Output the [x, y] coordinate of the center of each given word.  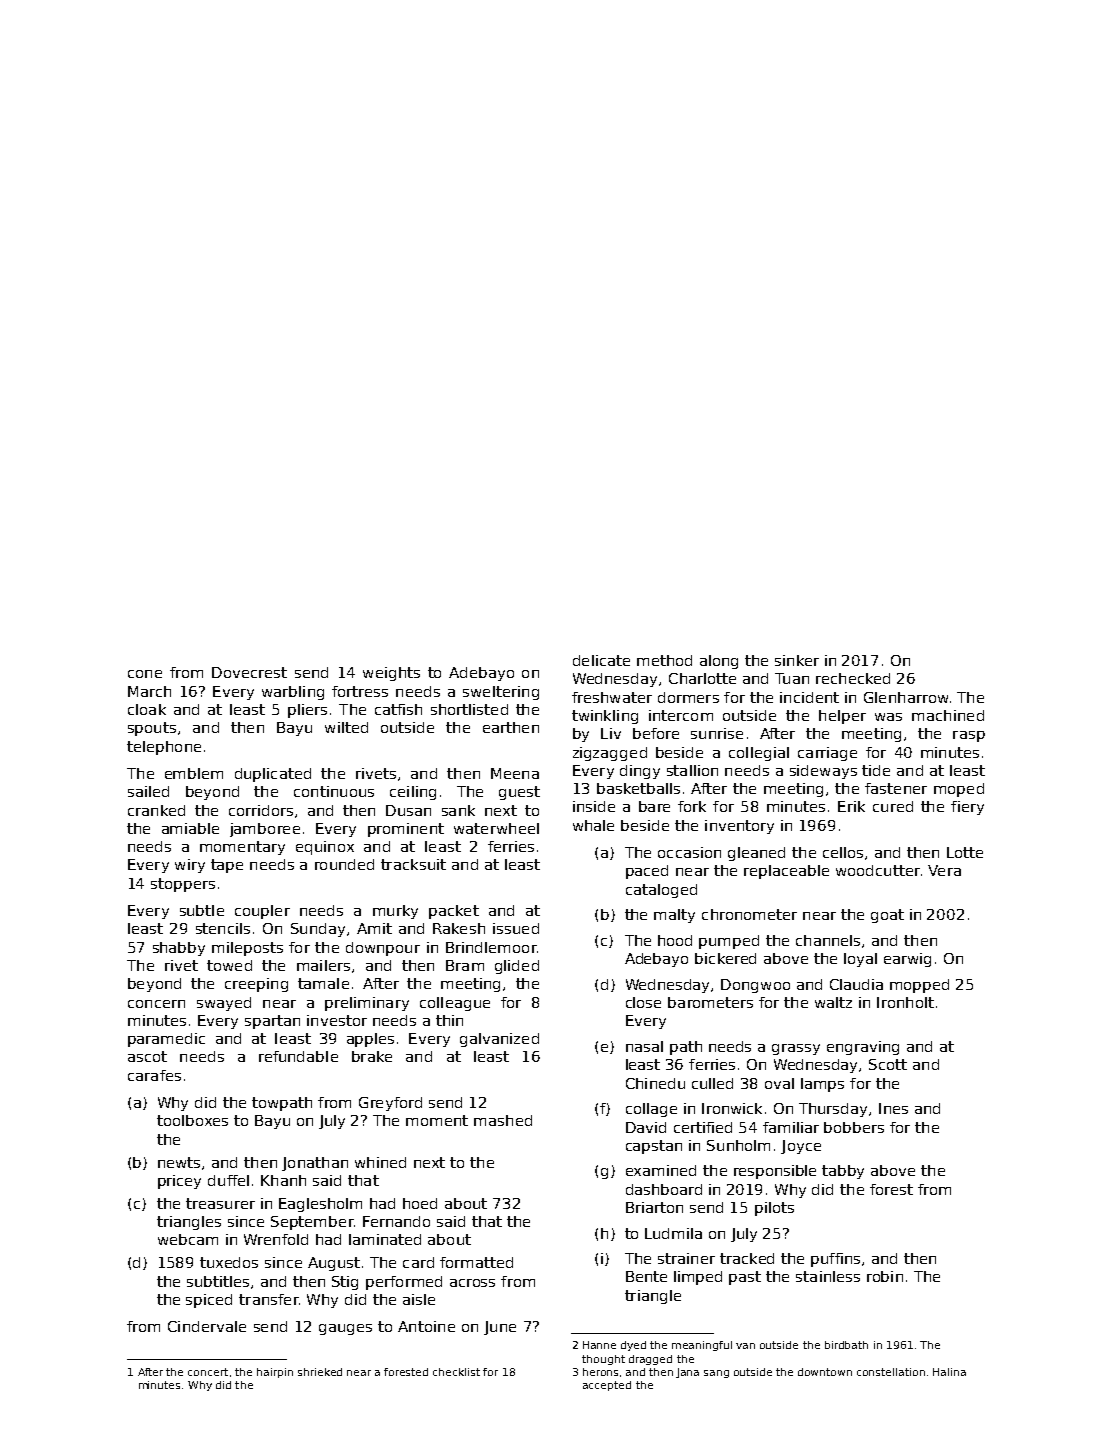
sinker [797, 660]
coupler [262, 912]
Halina [949, 1372]
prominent [406, 830]
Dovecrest [249, 672]
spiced [209, 1301]
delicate [601, 660]
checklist [456, 1372]
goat [887, 916]
